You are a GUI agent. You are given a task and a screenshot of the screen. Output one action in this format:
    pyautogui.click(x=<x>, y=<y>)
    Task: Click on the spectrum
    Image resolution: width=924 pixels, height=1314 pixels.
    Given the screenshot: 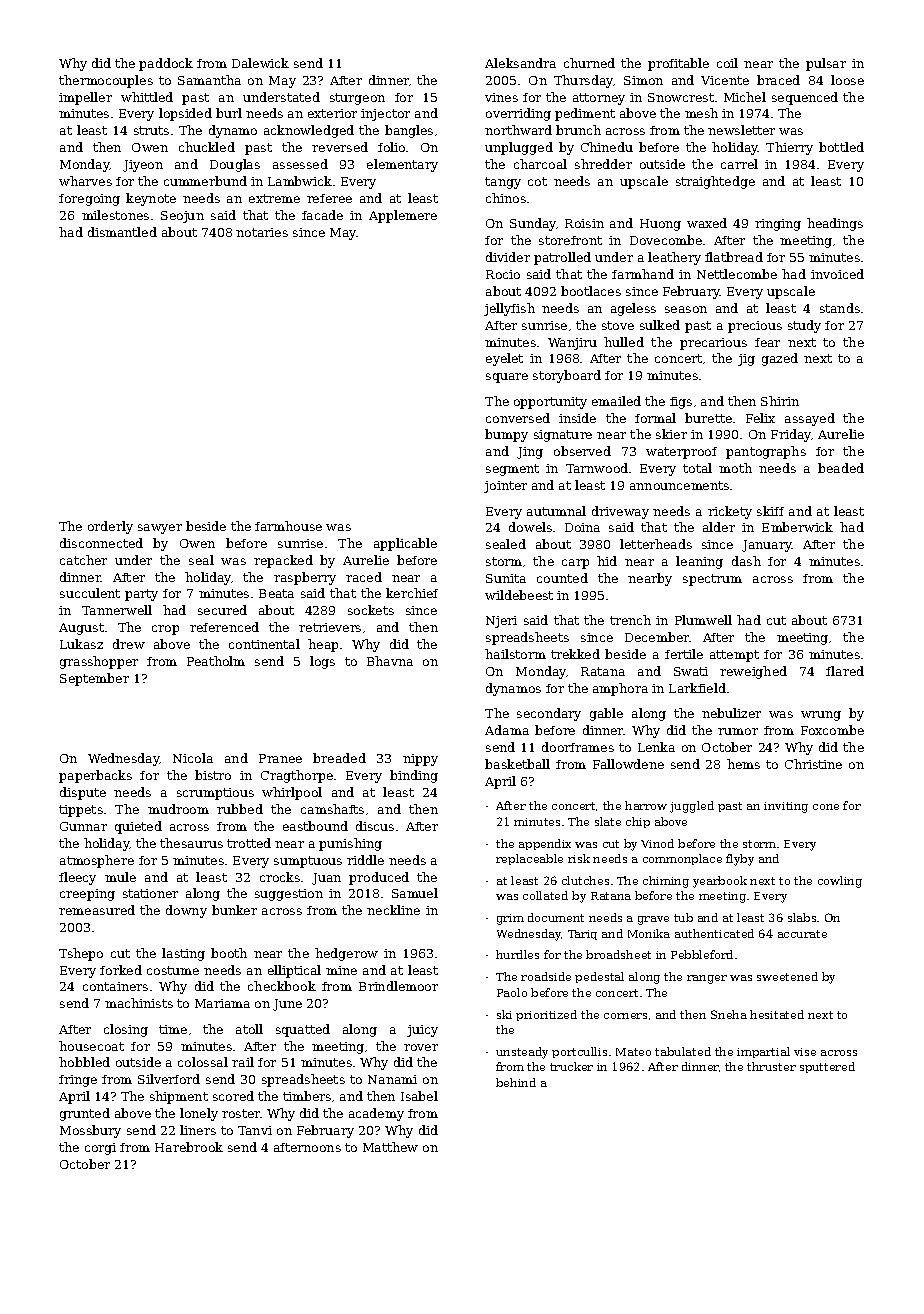 What is the action you would take?
    pyautogui.click(x=712, y=580)
